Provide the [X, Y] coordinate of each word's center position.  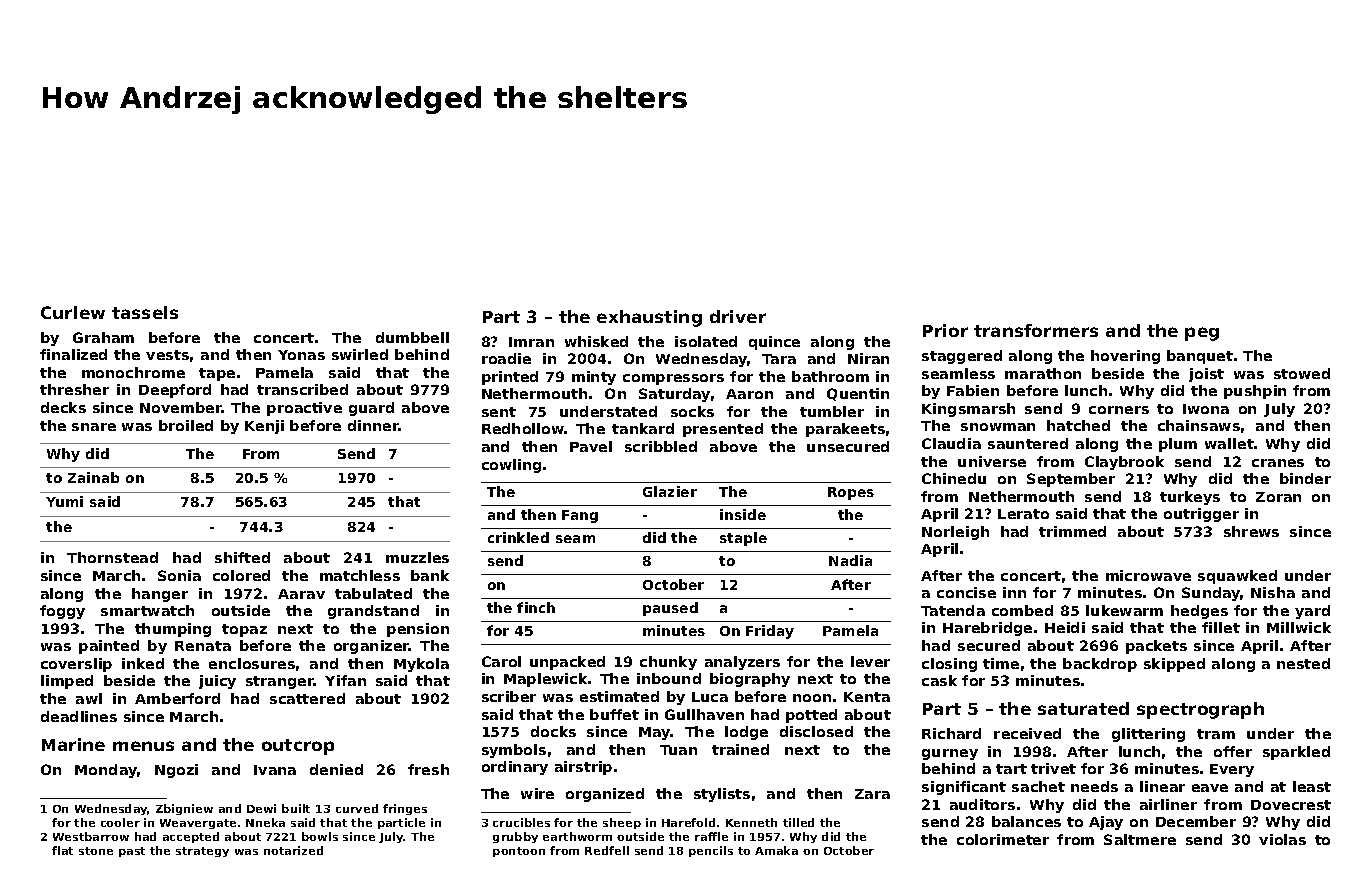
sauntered [1028, 443]
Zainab [93, 477]
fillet [1221, 627]
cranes [1278, 463]
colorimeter [1003, 839]
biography [750, 680]
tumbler [832, 411]
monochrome [133, 372]
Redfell [607, 850]
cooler [120, 822]
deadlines [79, 716]
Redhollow [523, 428]
